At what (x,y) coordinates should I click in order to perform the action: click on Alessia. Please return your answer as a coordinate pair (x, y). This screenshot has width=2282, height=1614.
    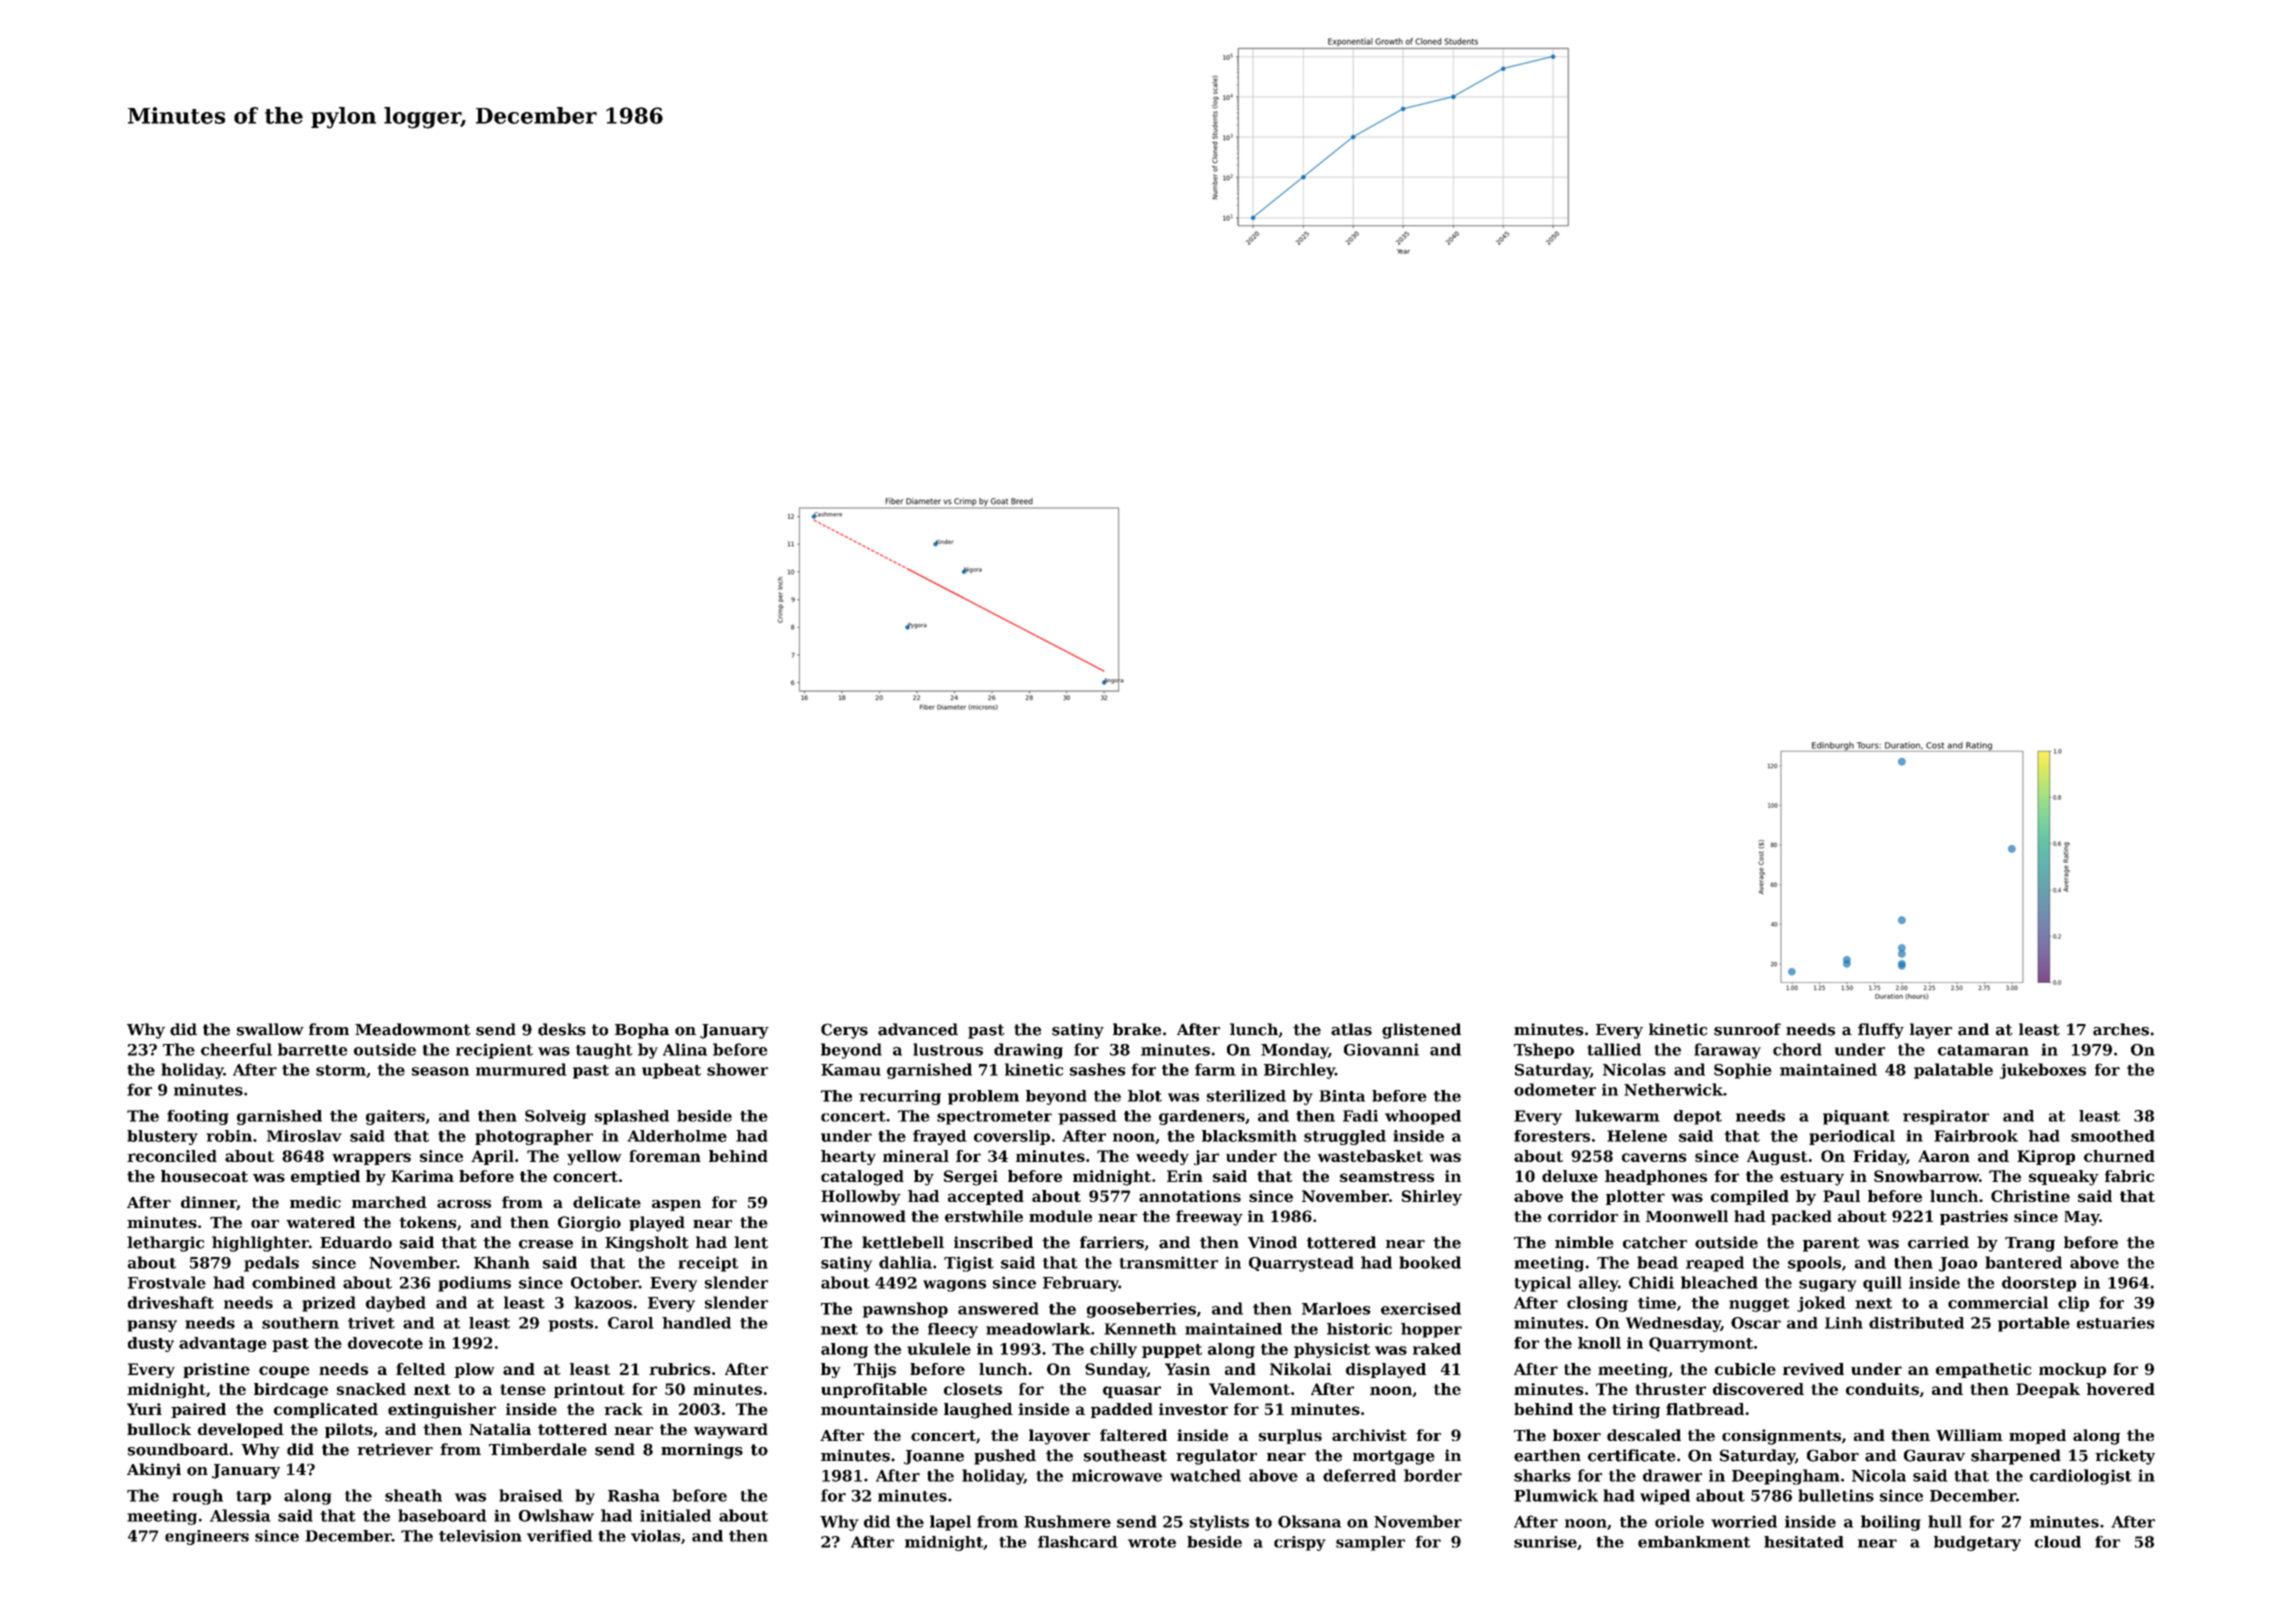
    Looking at the image, I should click on (240, 1515).
